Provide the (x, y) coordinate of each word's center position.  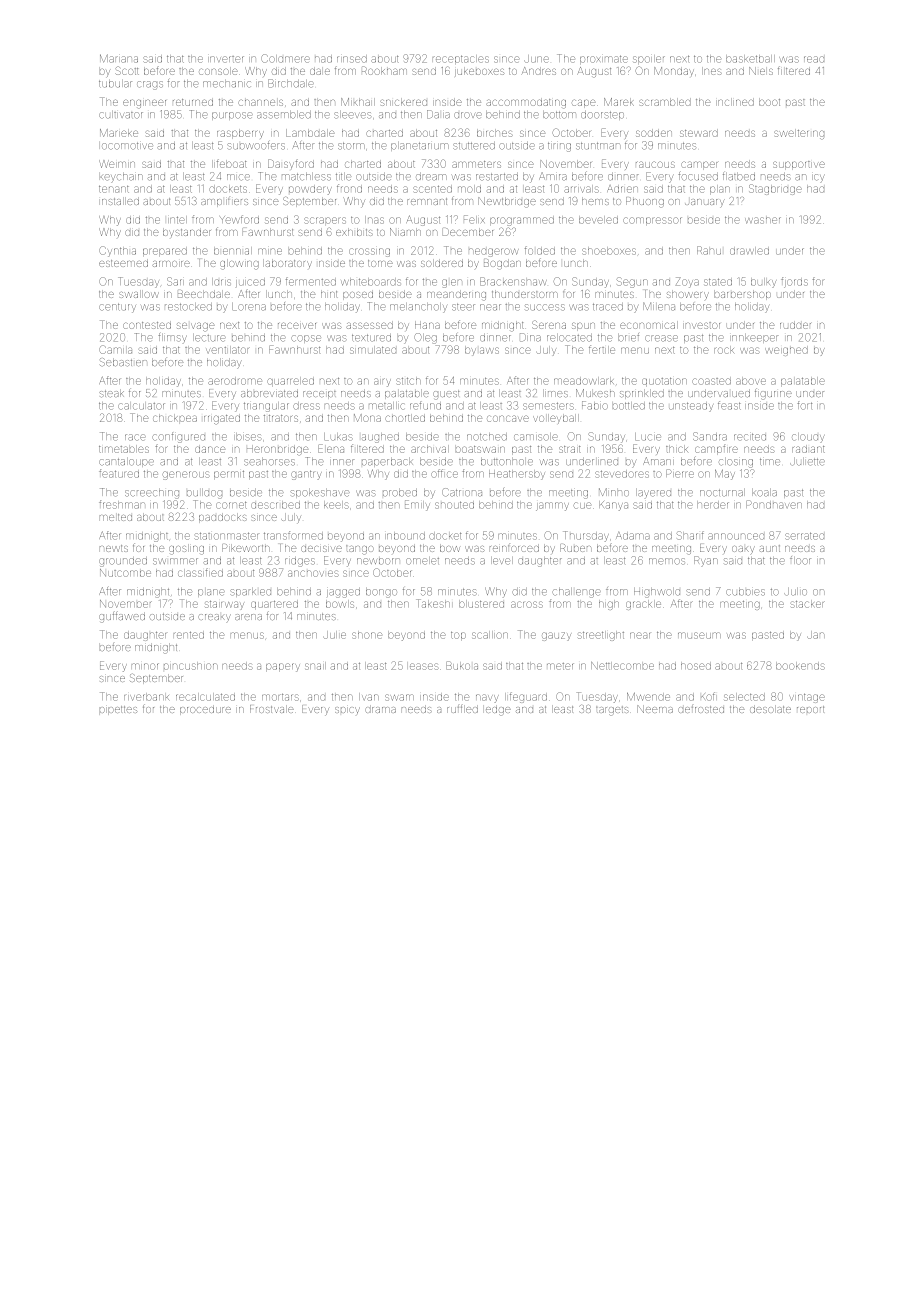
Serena (549, 324)
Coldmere (285, 58)
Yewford (239, 219)
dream (431, 177)
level (502, 561)
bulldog (204, 494)
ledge (498, 711)
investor (701, 325)
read (814, 59)
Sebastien (123, 362)
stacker (808, 604)
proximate (604, 59)
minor (145, 666)
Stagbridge (775, 189)
